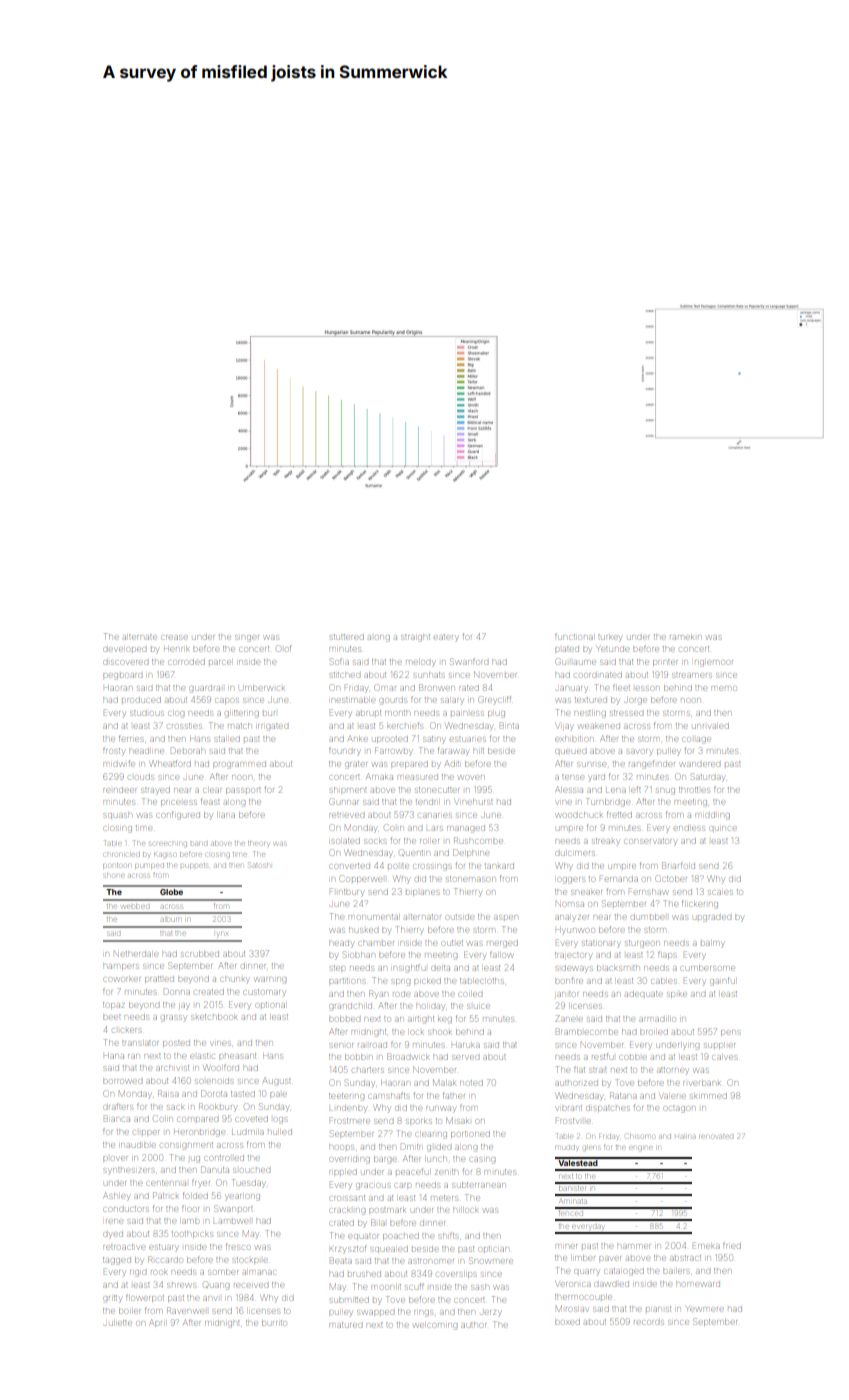 This screenshot has height=1400, width=849. What do you see at coordinates (648, 891) in the screenshot?
I see `Fernshaw` at bounding box center [648, 891].
